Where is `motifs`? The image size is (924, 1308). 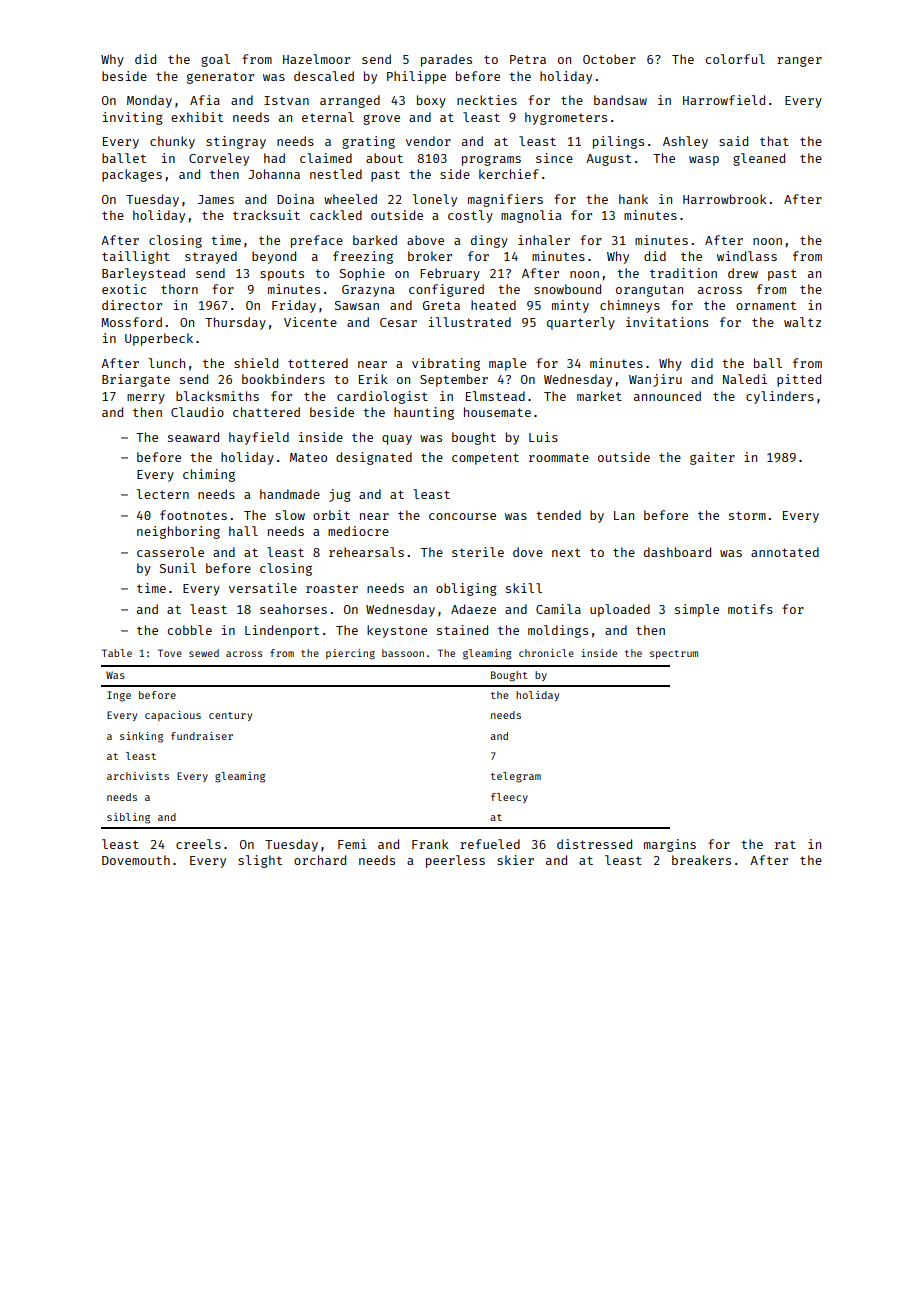 motifs is located at coordinates (750, 609).
